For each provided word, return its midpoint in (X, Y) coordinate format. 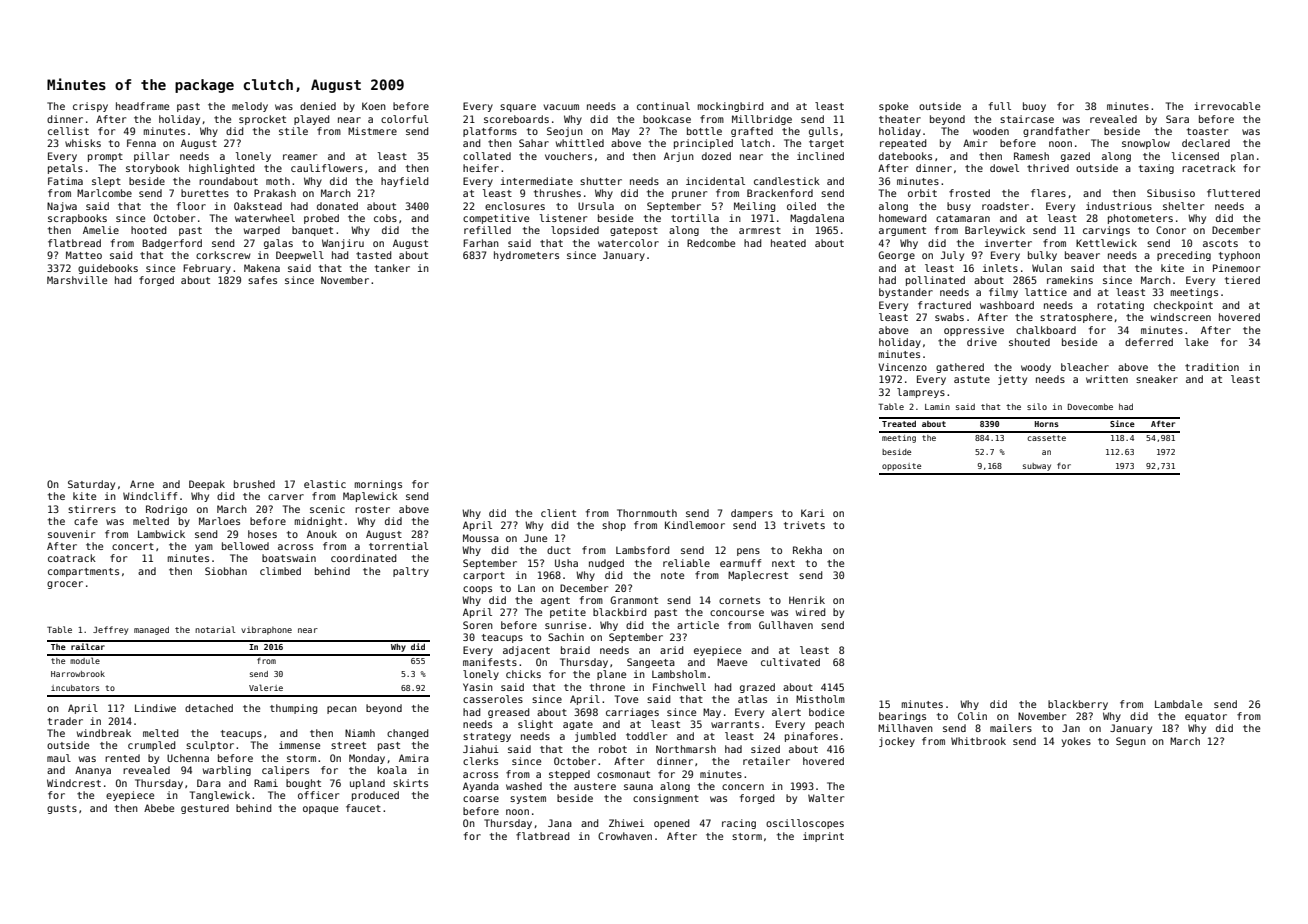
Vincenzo (903, 367)
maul (59, 758)
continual (663, 106)
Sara (1177, 119)
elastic (325, 484)
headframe (142, 106)
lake (1196, 342)
